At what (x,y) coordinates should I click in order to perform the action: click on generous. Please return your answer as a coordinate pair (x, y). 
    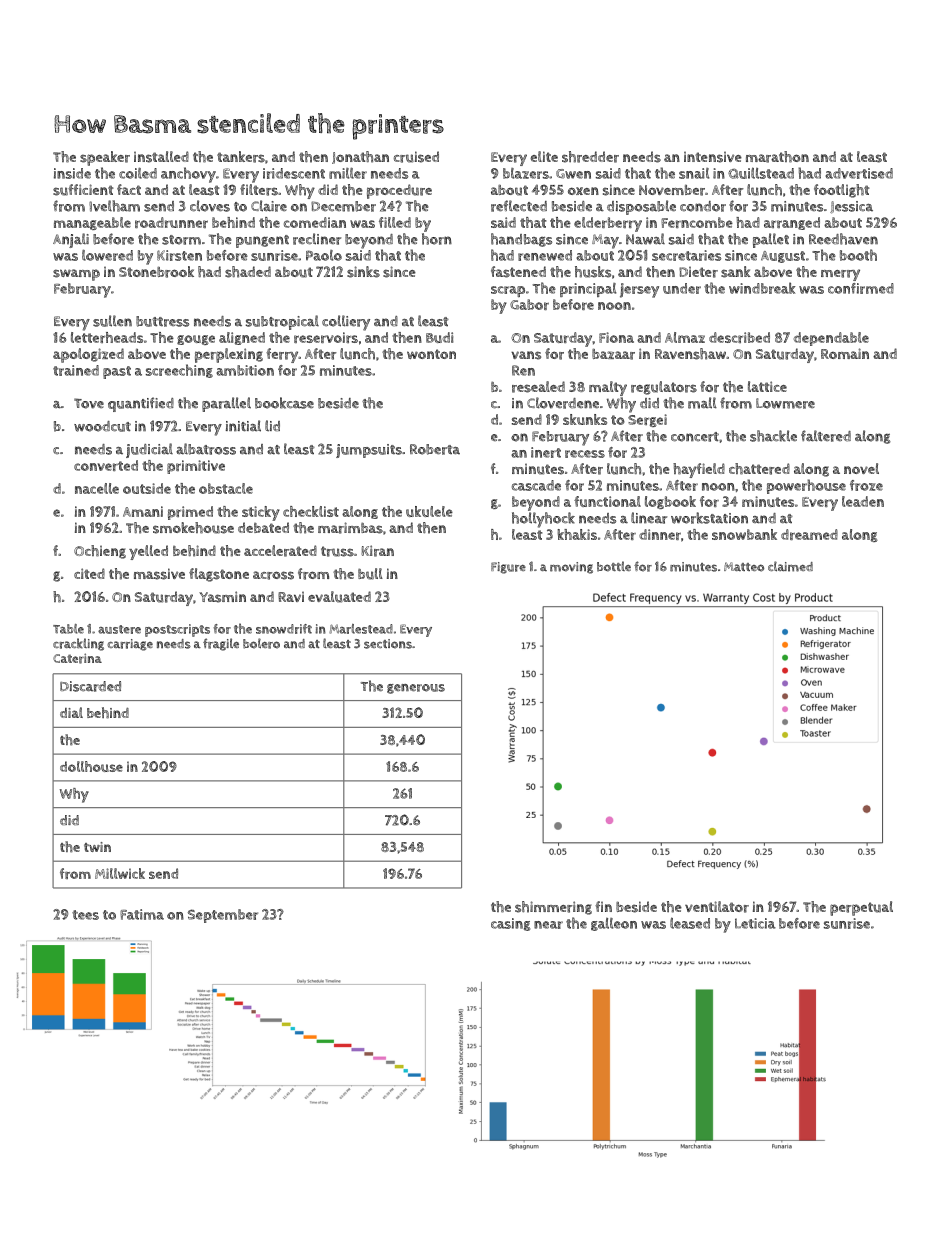
    Looking at the image, I should click on (416, 689).
